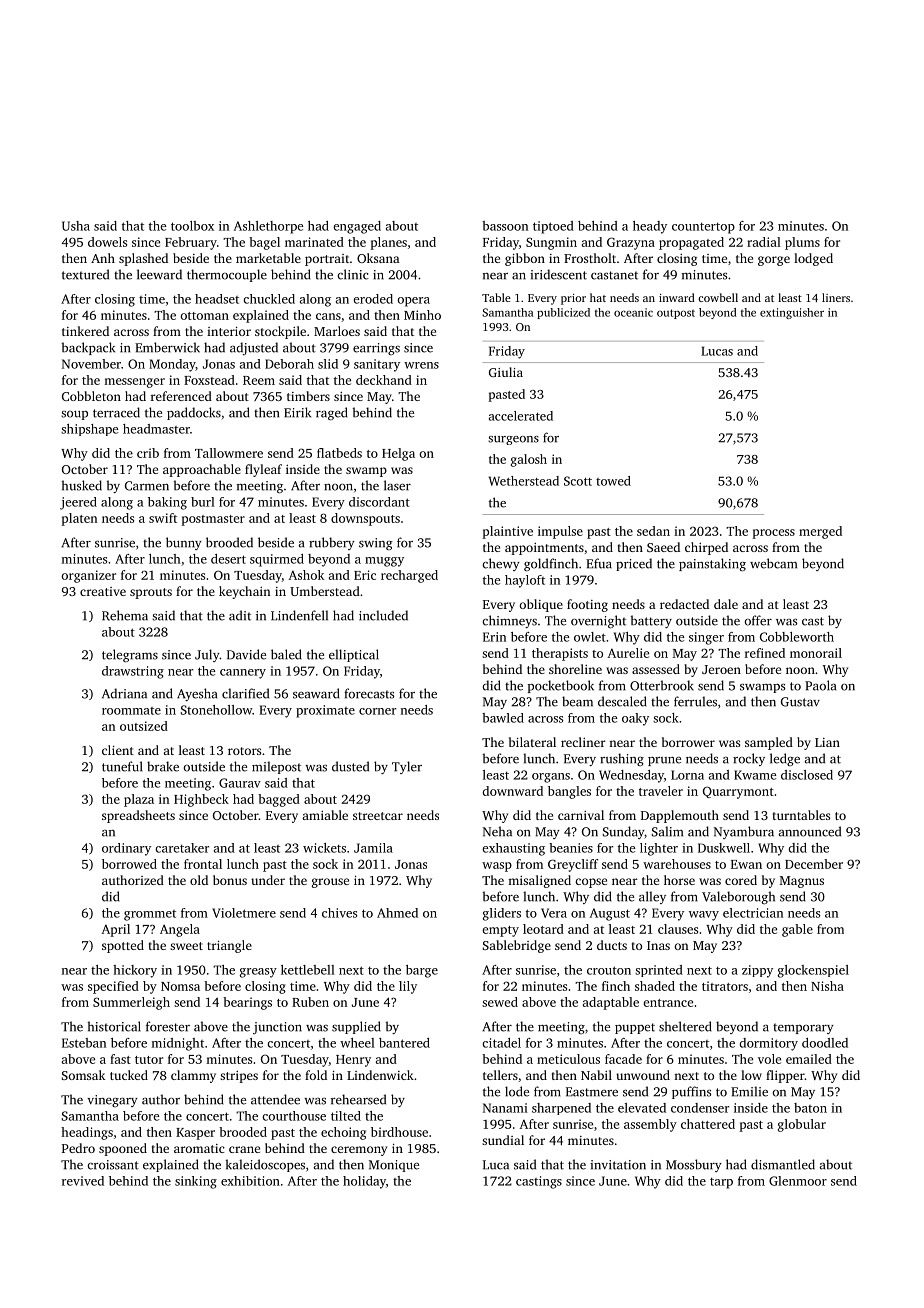  I want to click on holiday, so click(364, 1182).
